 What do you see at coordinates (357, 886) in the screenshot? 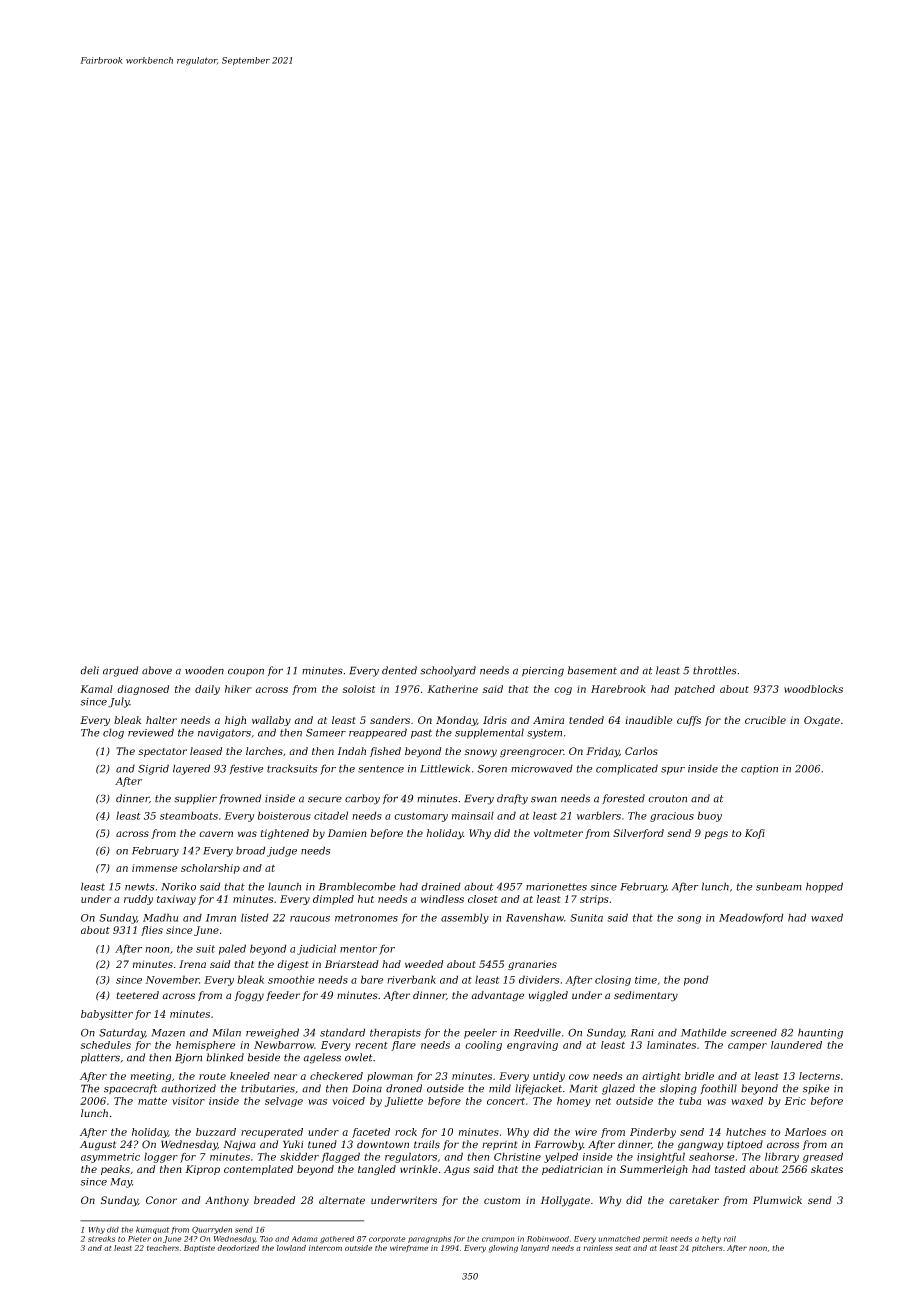
I see `Bramblecombe` at bounding box center [357, 886].
